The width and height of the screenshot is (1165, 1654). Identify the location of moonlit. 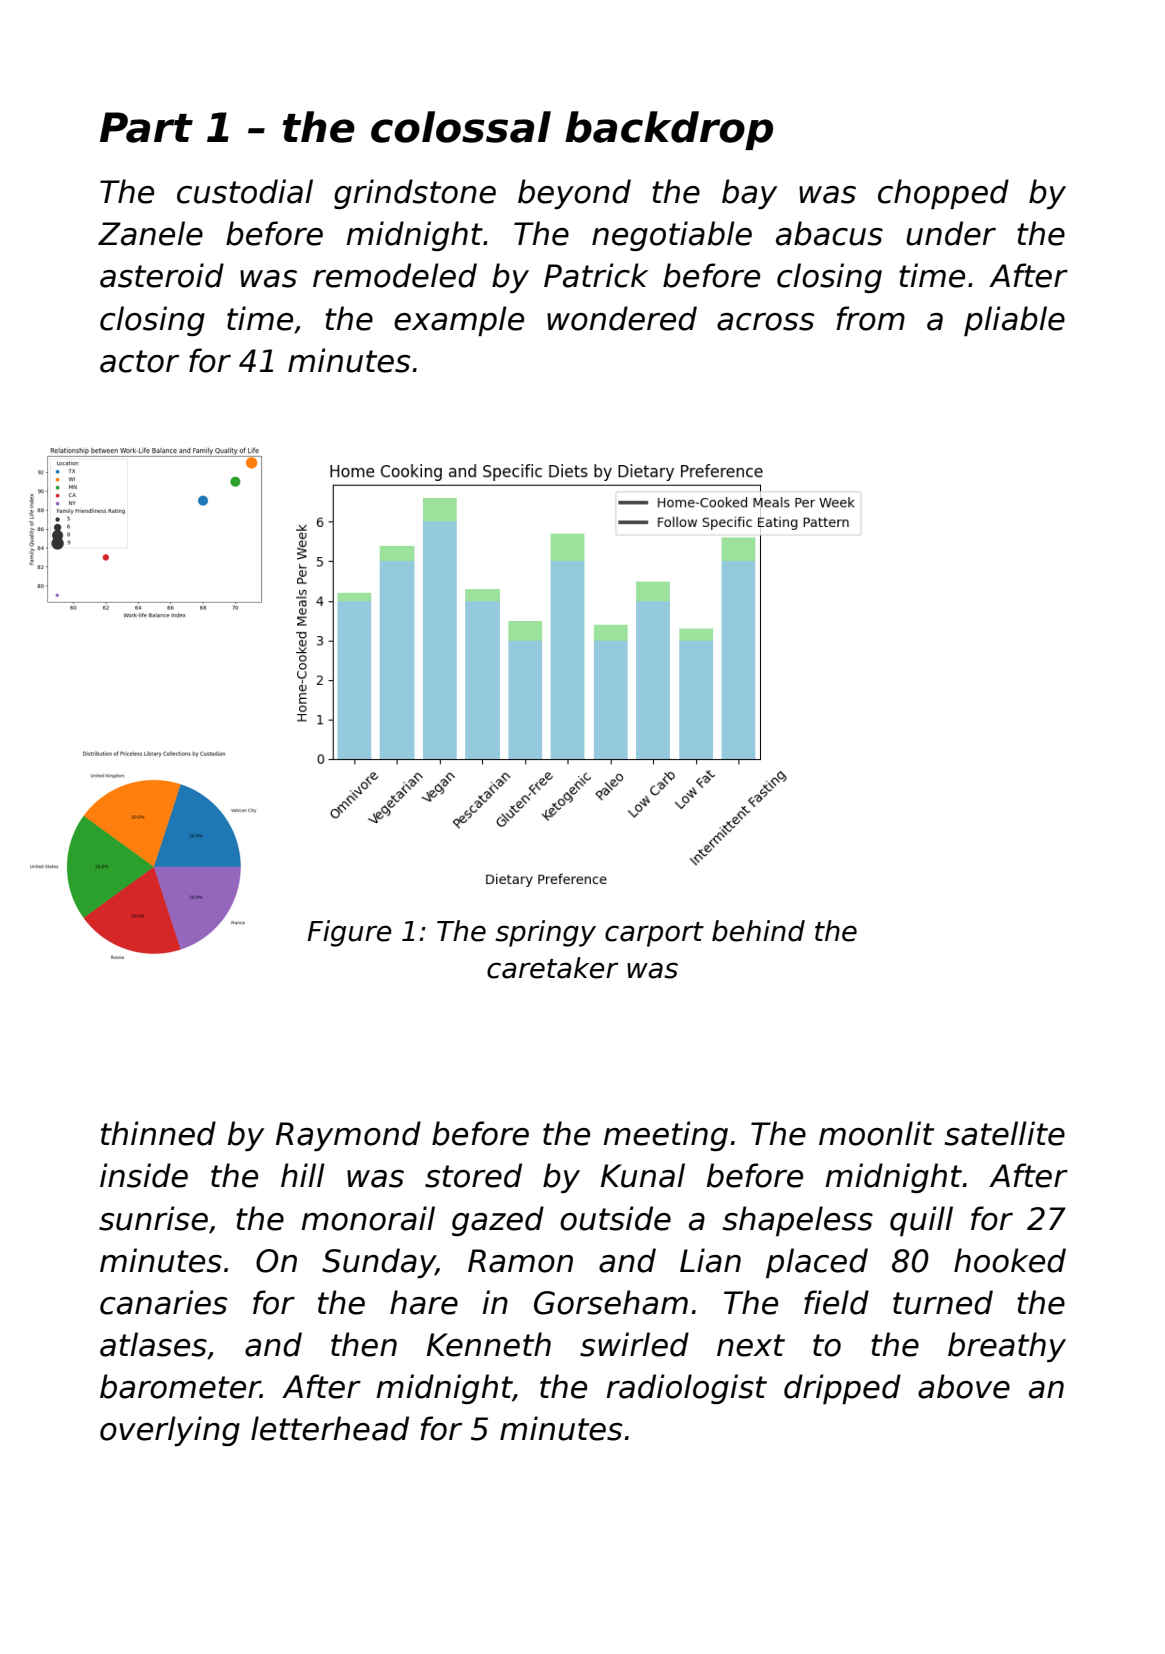
(876, 1133).
